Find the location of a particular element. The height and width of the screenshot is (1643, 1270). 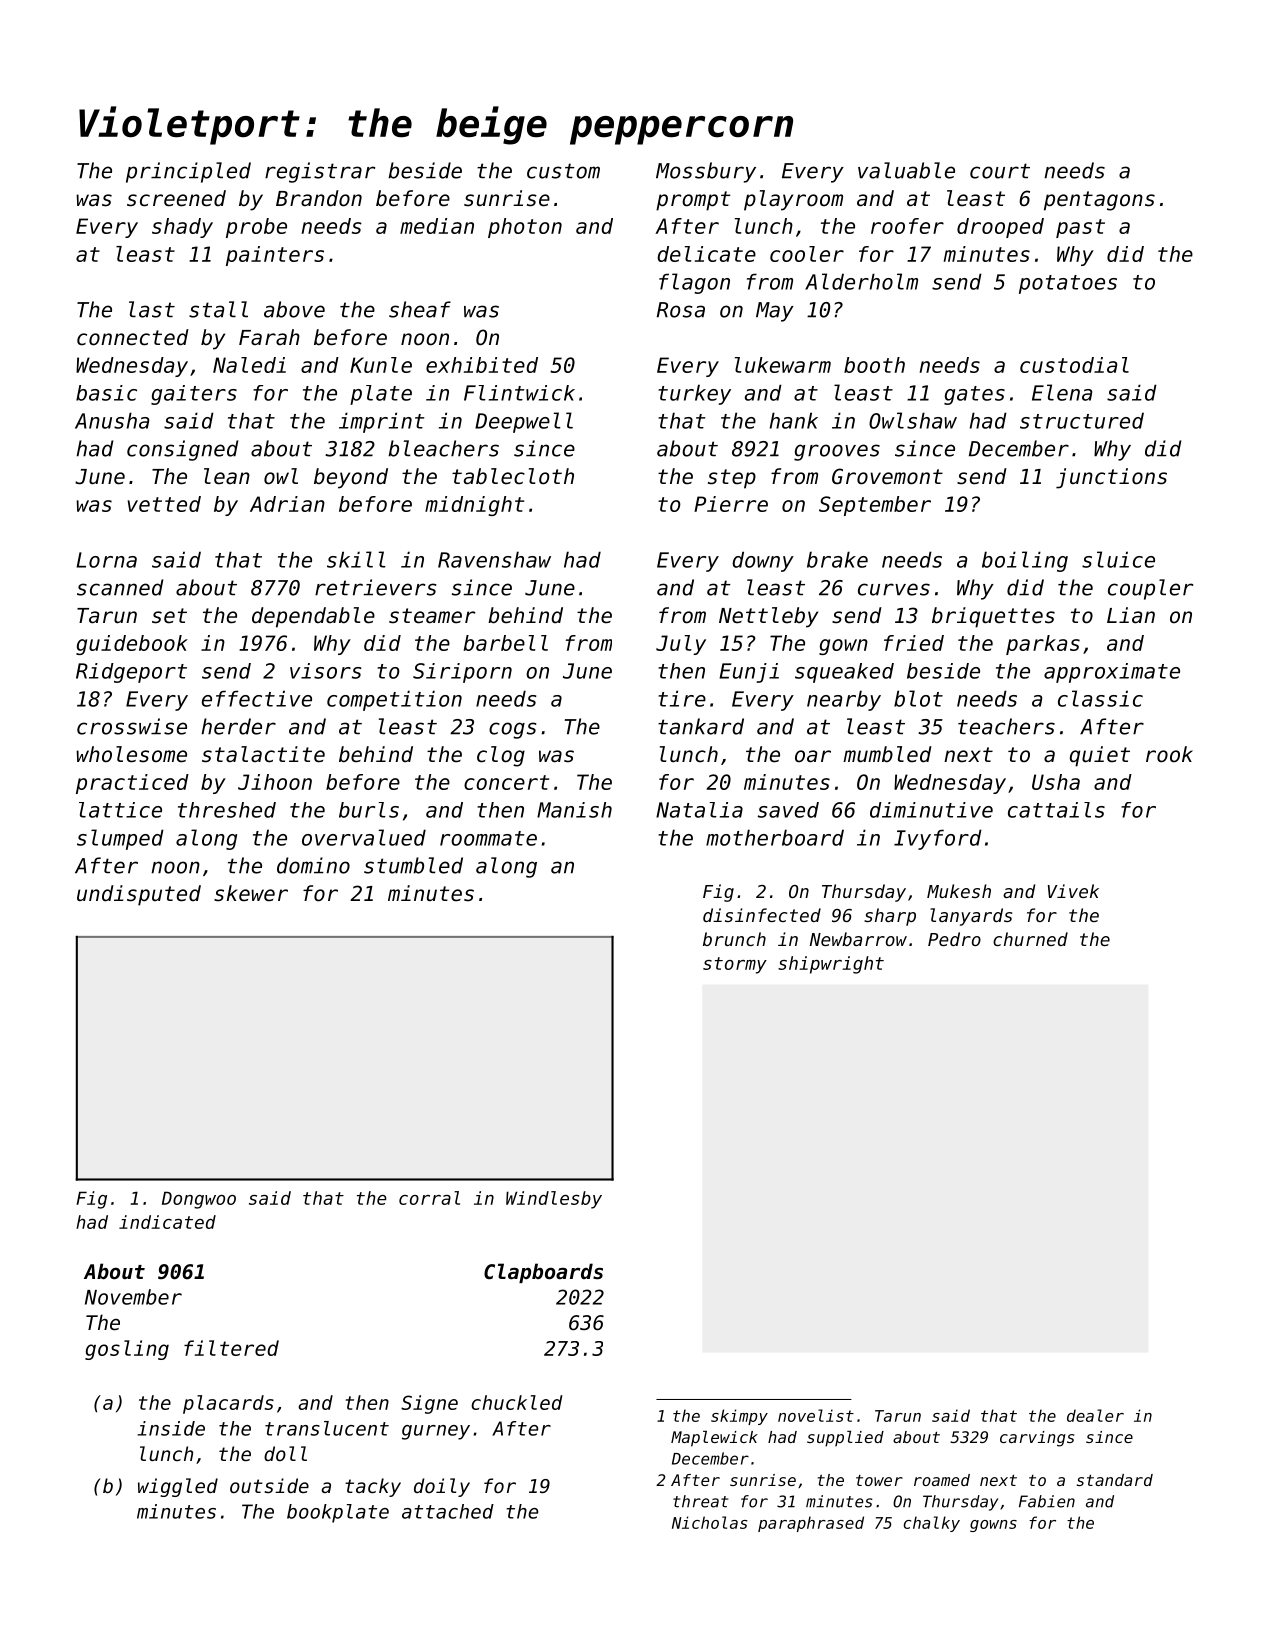

junctions is located at coordinates (1111, 478).
